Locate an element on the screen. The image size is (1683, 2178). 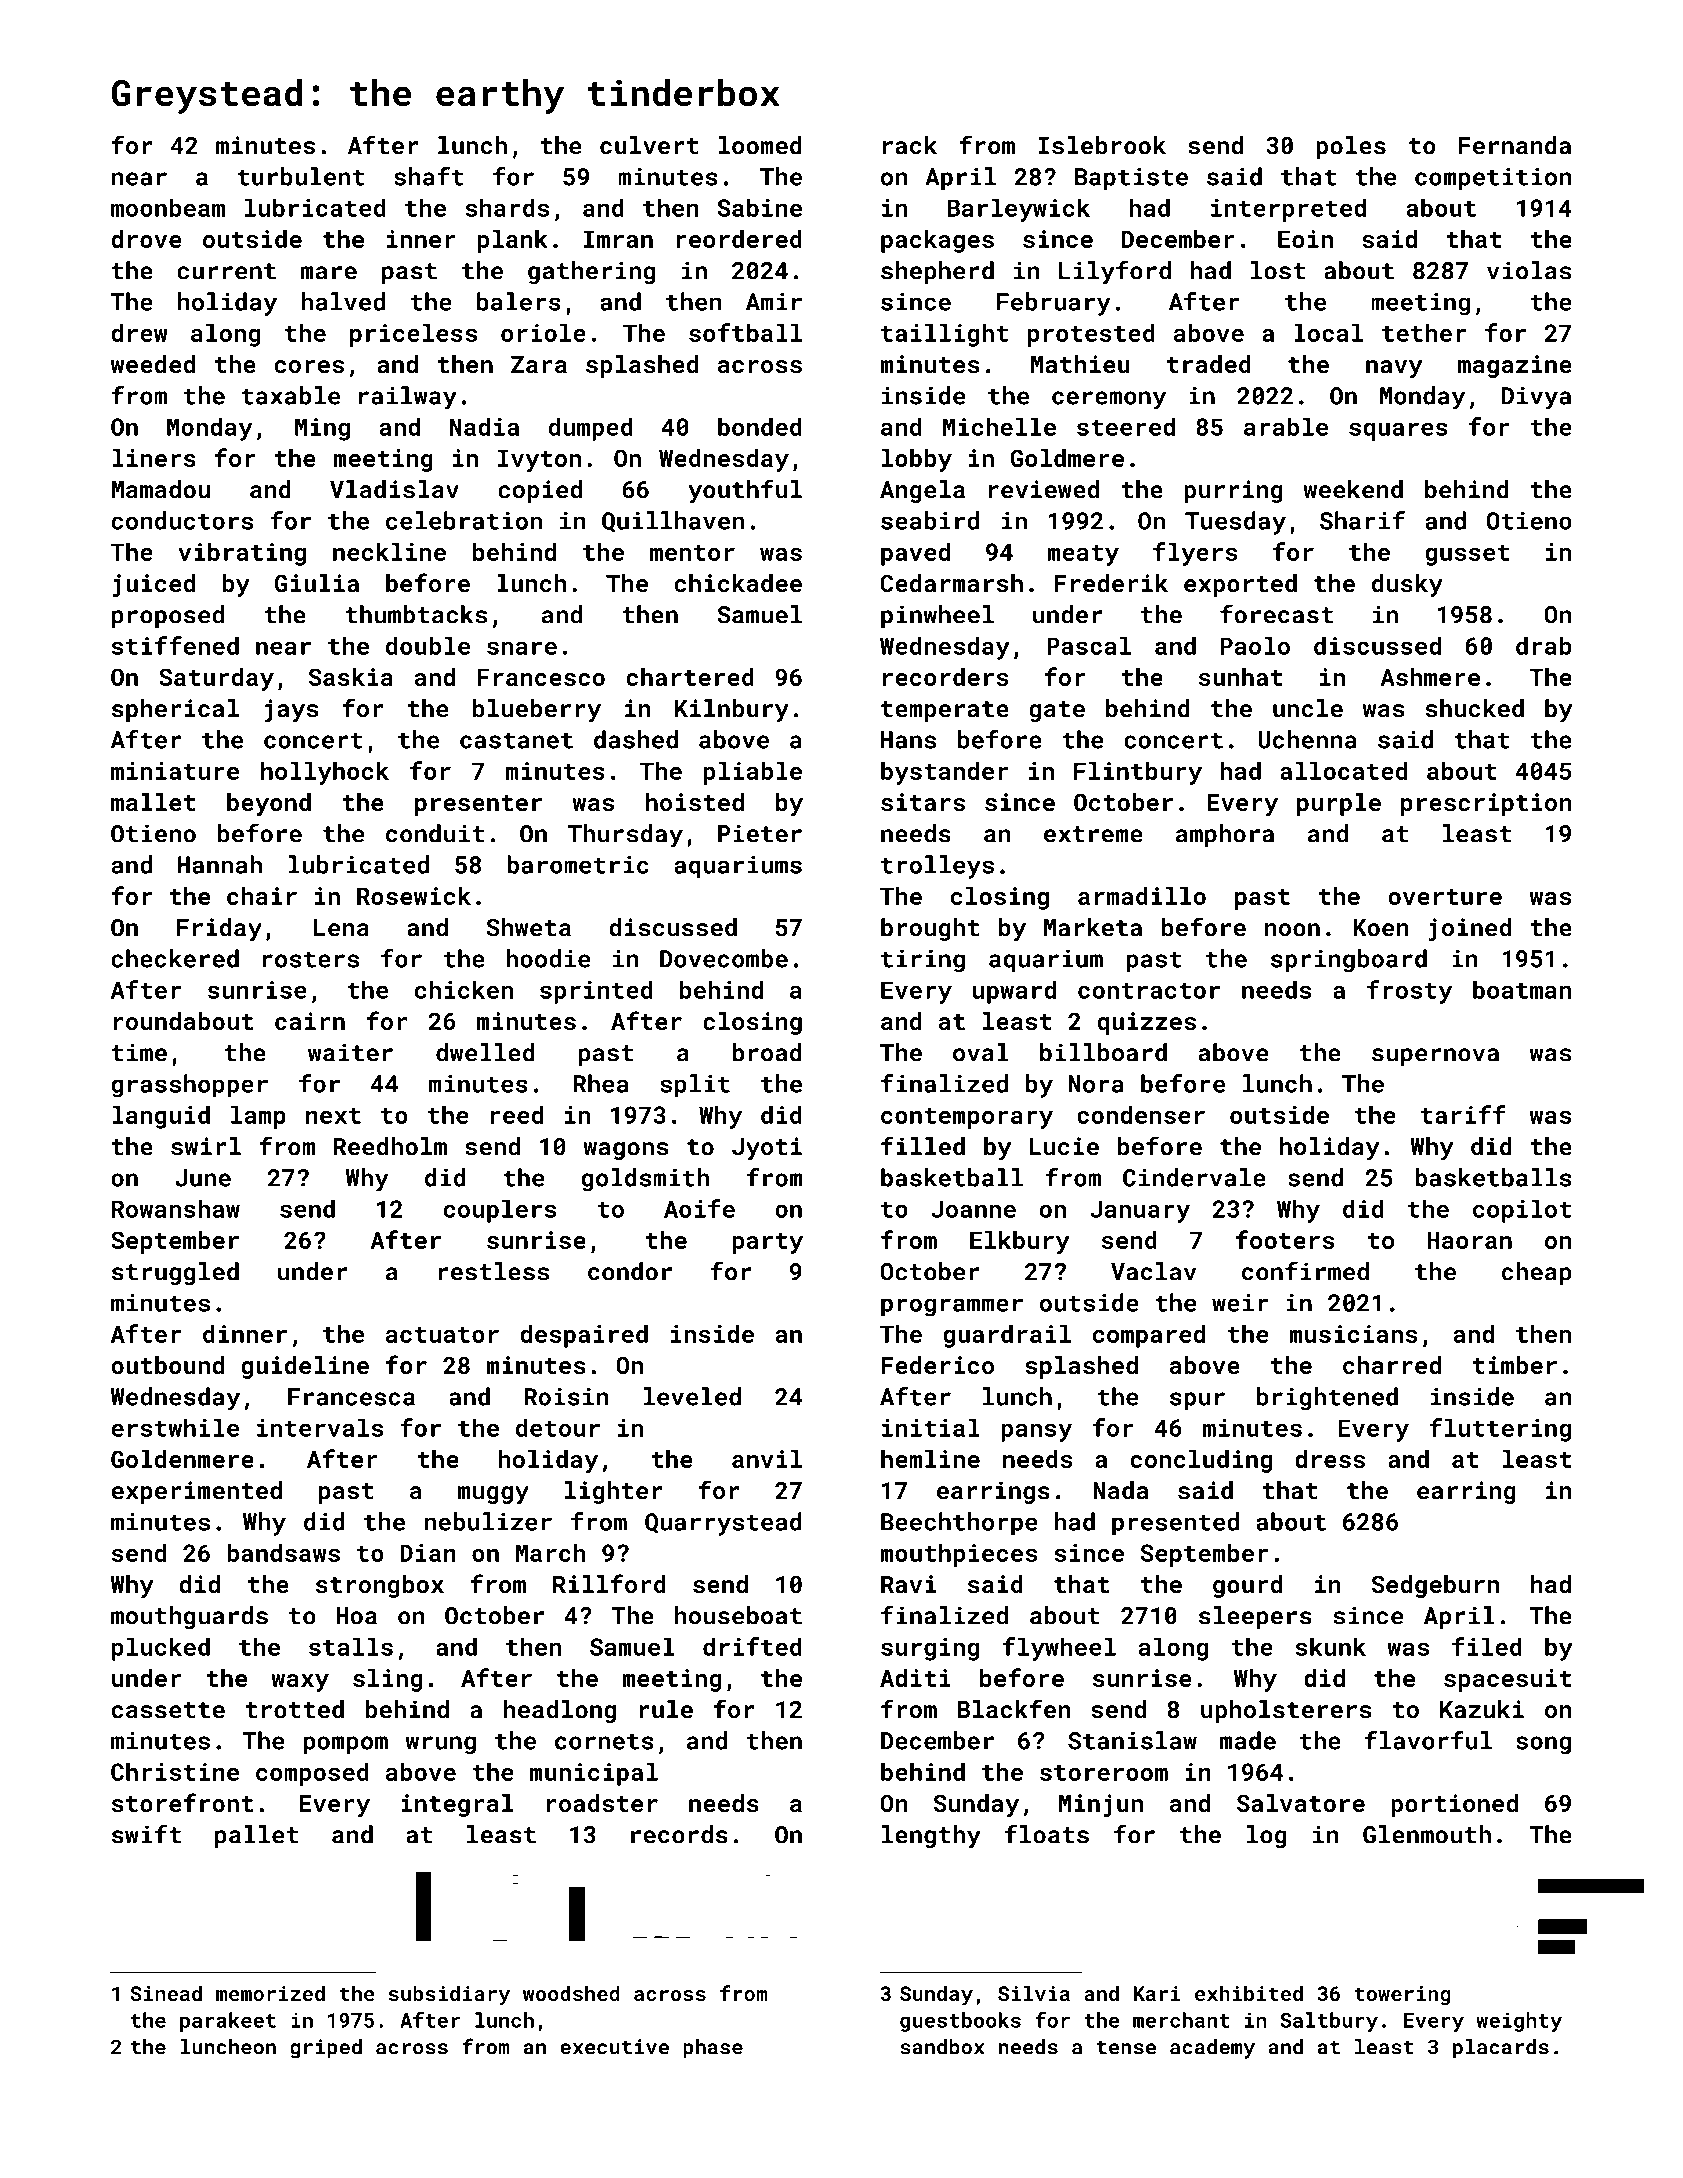
thumbtacks is located at coordinates (416, 614).
